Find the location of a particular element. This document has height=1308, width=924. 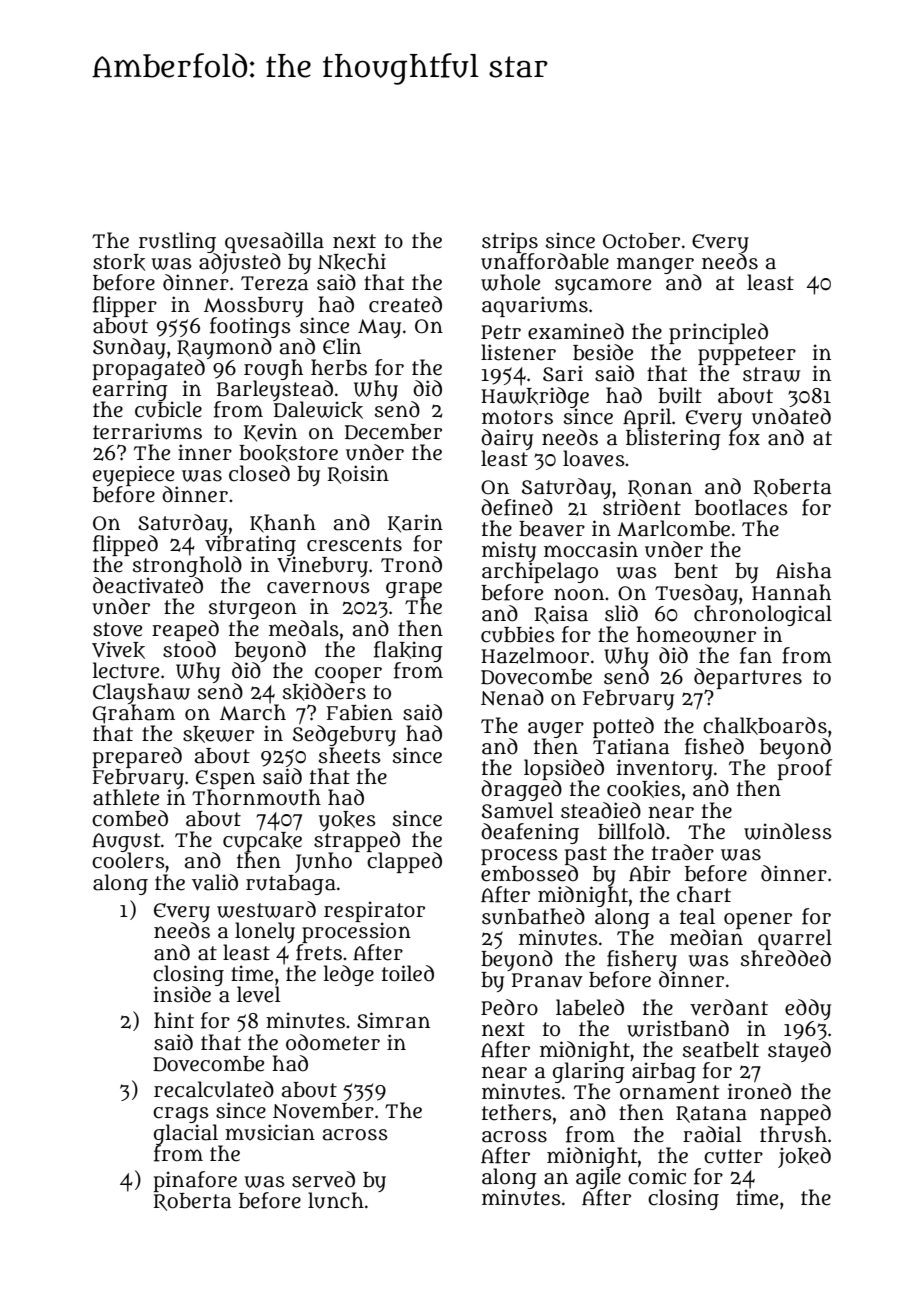

pinafore is located at coordinates (195, 1181).
